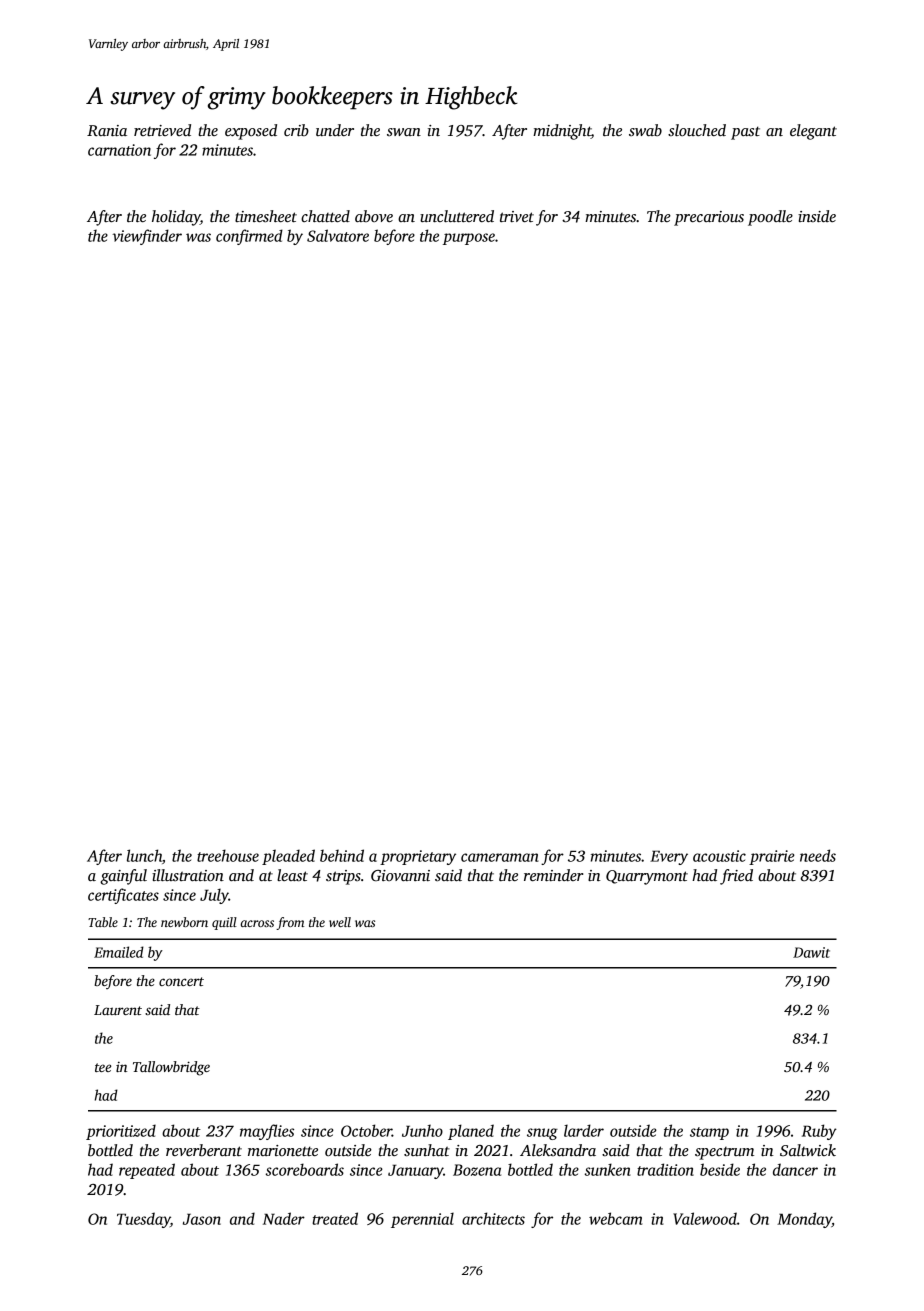 This image has height=1311, width=924. I want to click on viewfinder, so click(147, 237).
